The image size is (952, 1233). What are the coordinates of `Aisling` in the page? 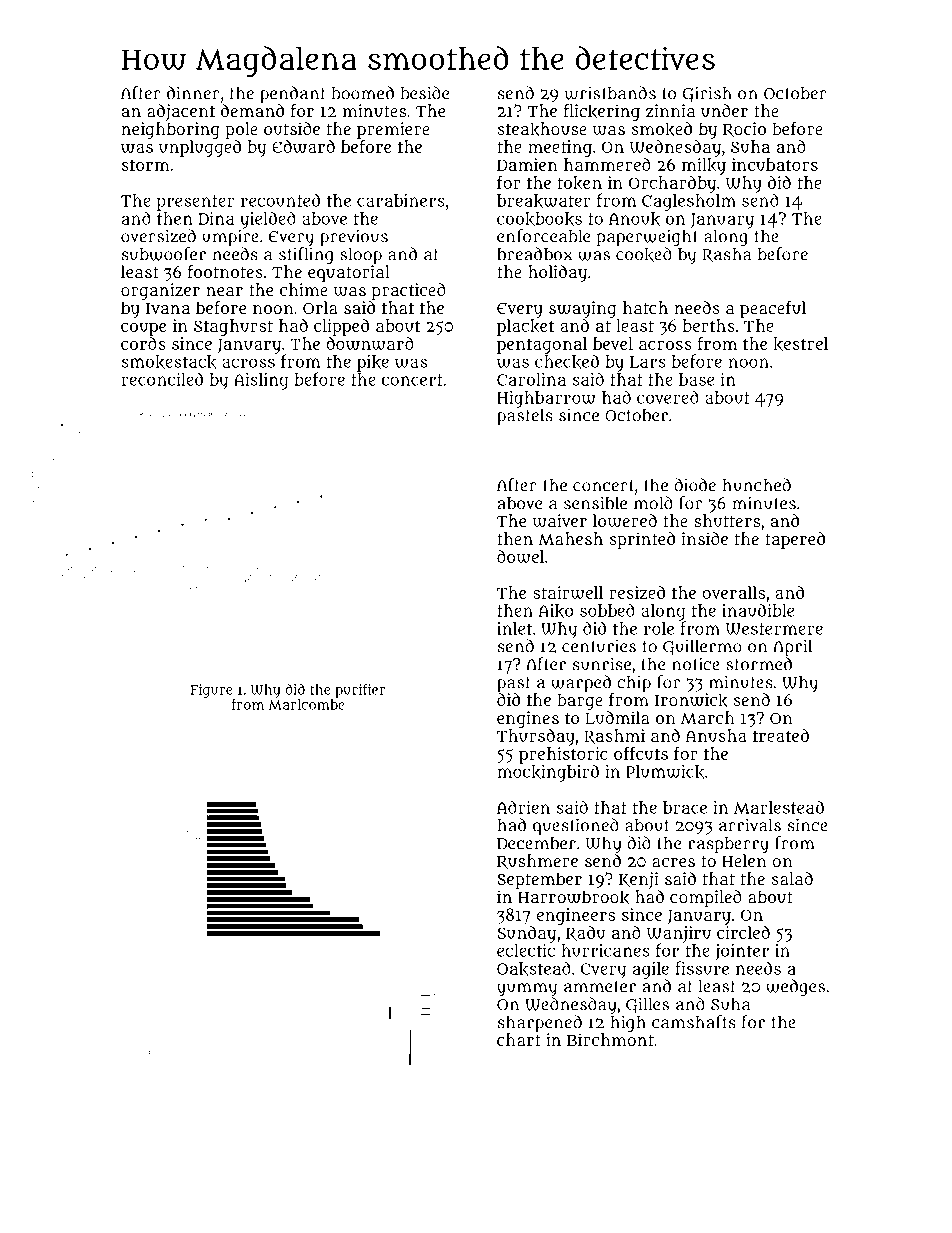 It's located at (261, 381).
